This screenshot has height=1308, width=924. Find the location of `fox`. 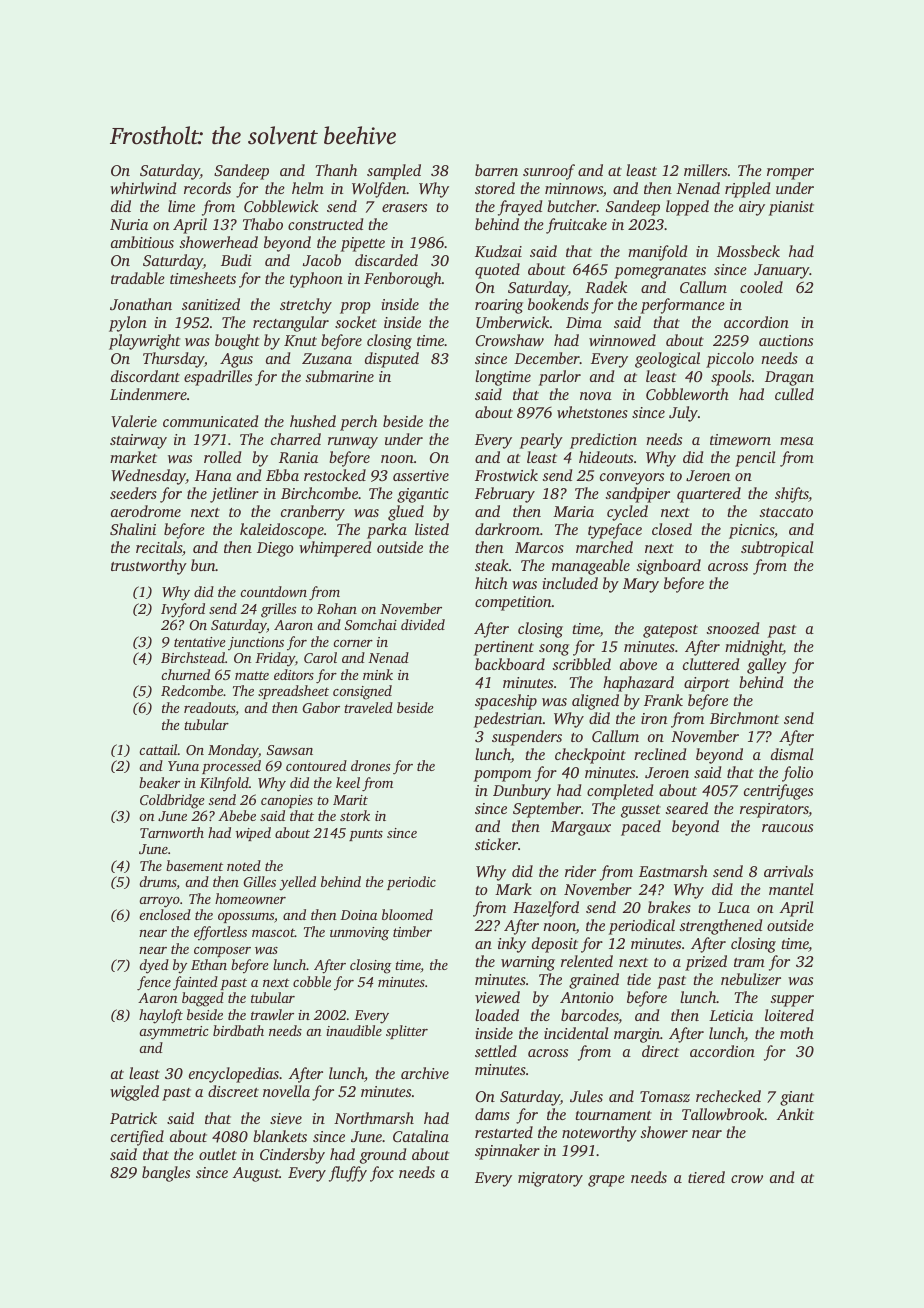

fox is located at coordinates (382, 1174).
